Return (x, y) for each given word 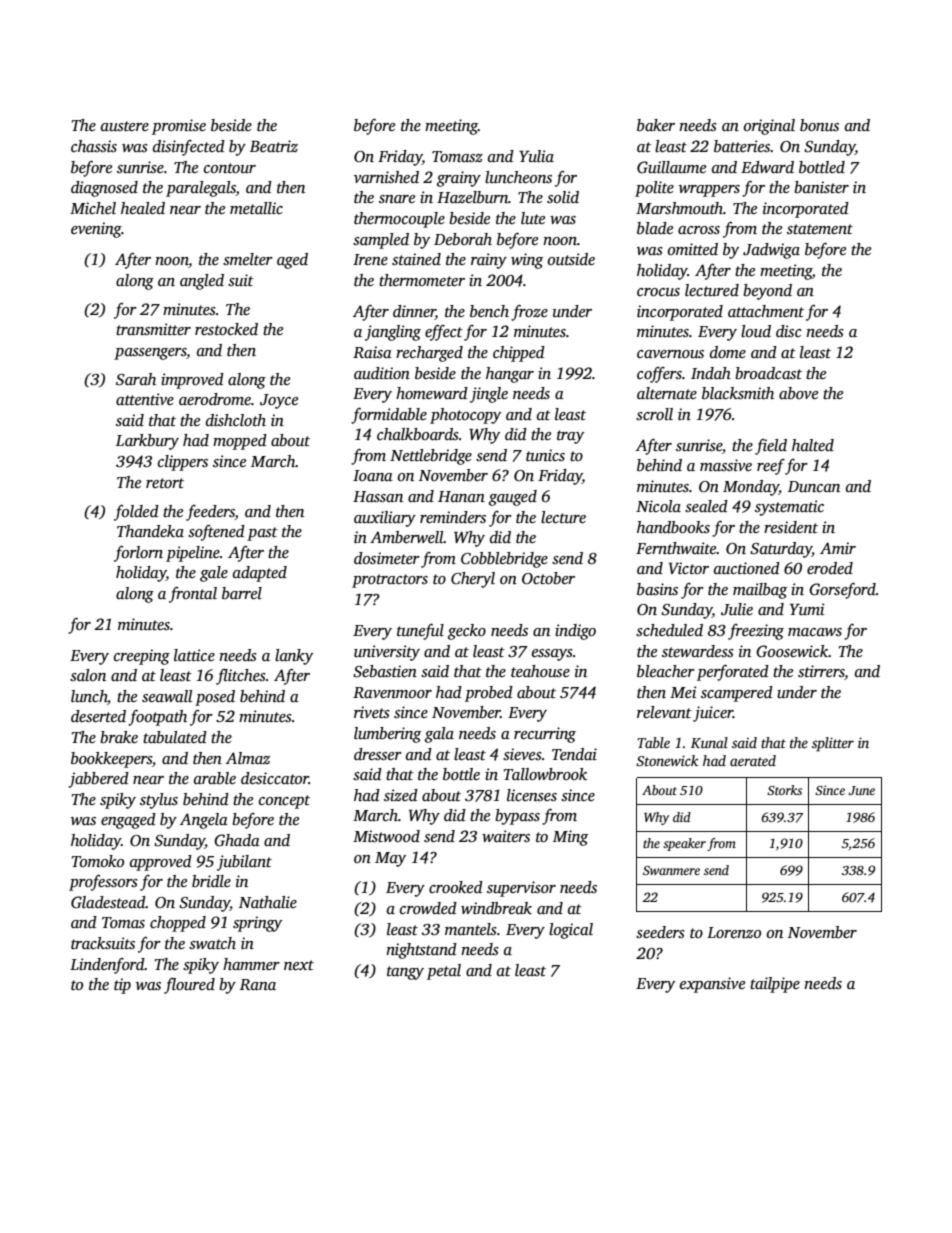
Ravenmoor (392, 692)
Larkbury (147, 442)
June (861, 790)
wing (527, 261)
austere (125, 126)
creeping (142, 657)
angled (202, 282)
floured (189, 986)
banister (821, 187)
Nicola (658, 506)
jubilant (244, 863)
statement (820, 229)
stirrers (821, 672)
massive (726, 465)
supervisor (521, 889)
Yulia (536, 156)
